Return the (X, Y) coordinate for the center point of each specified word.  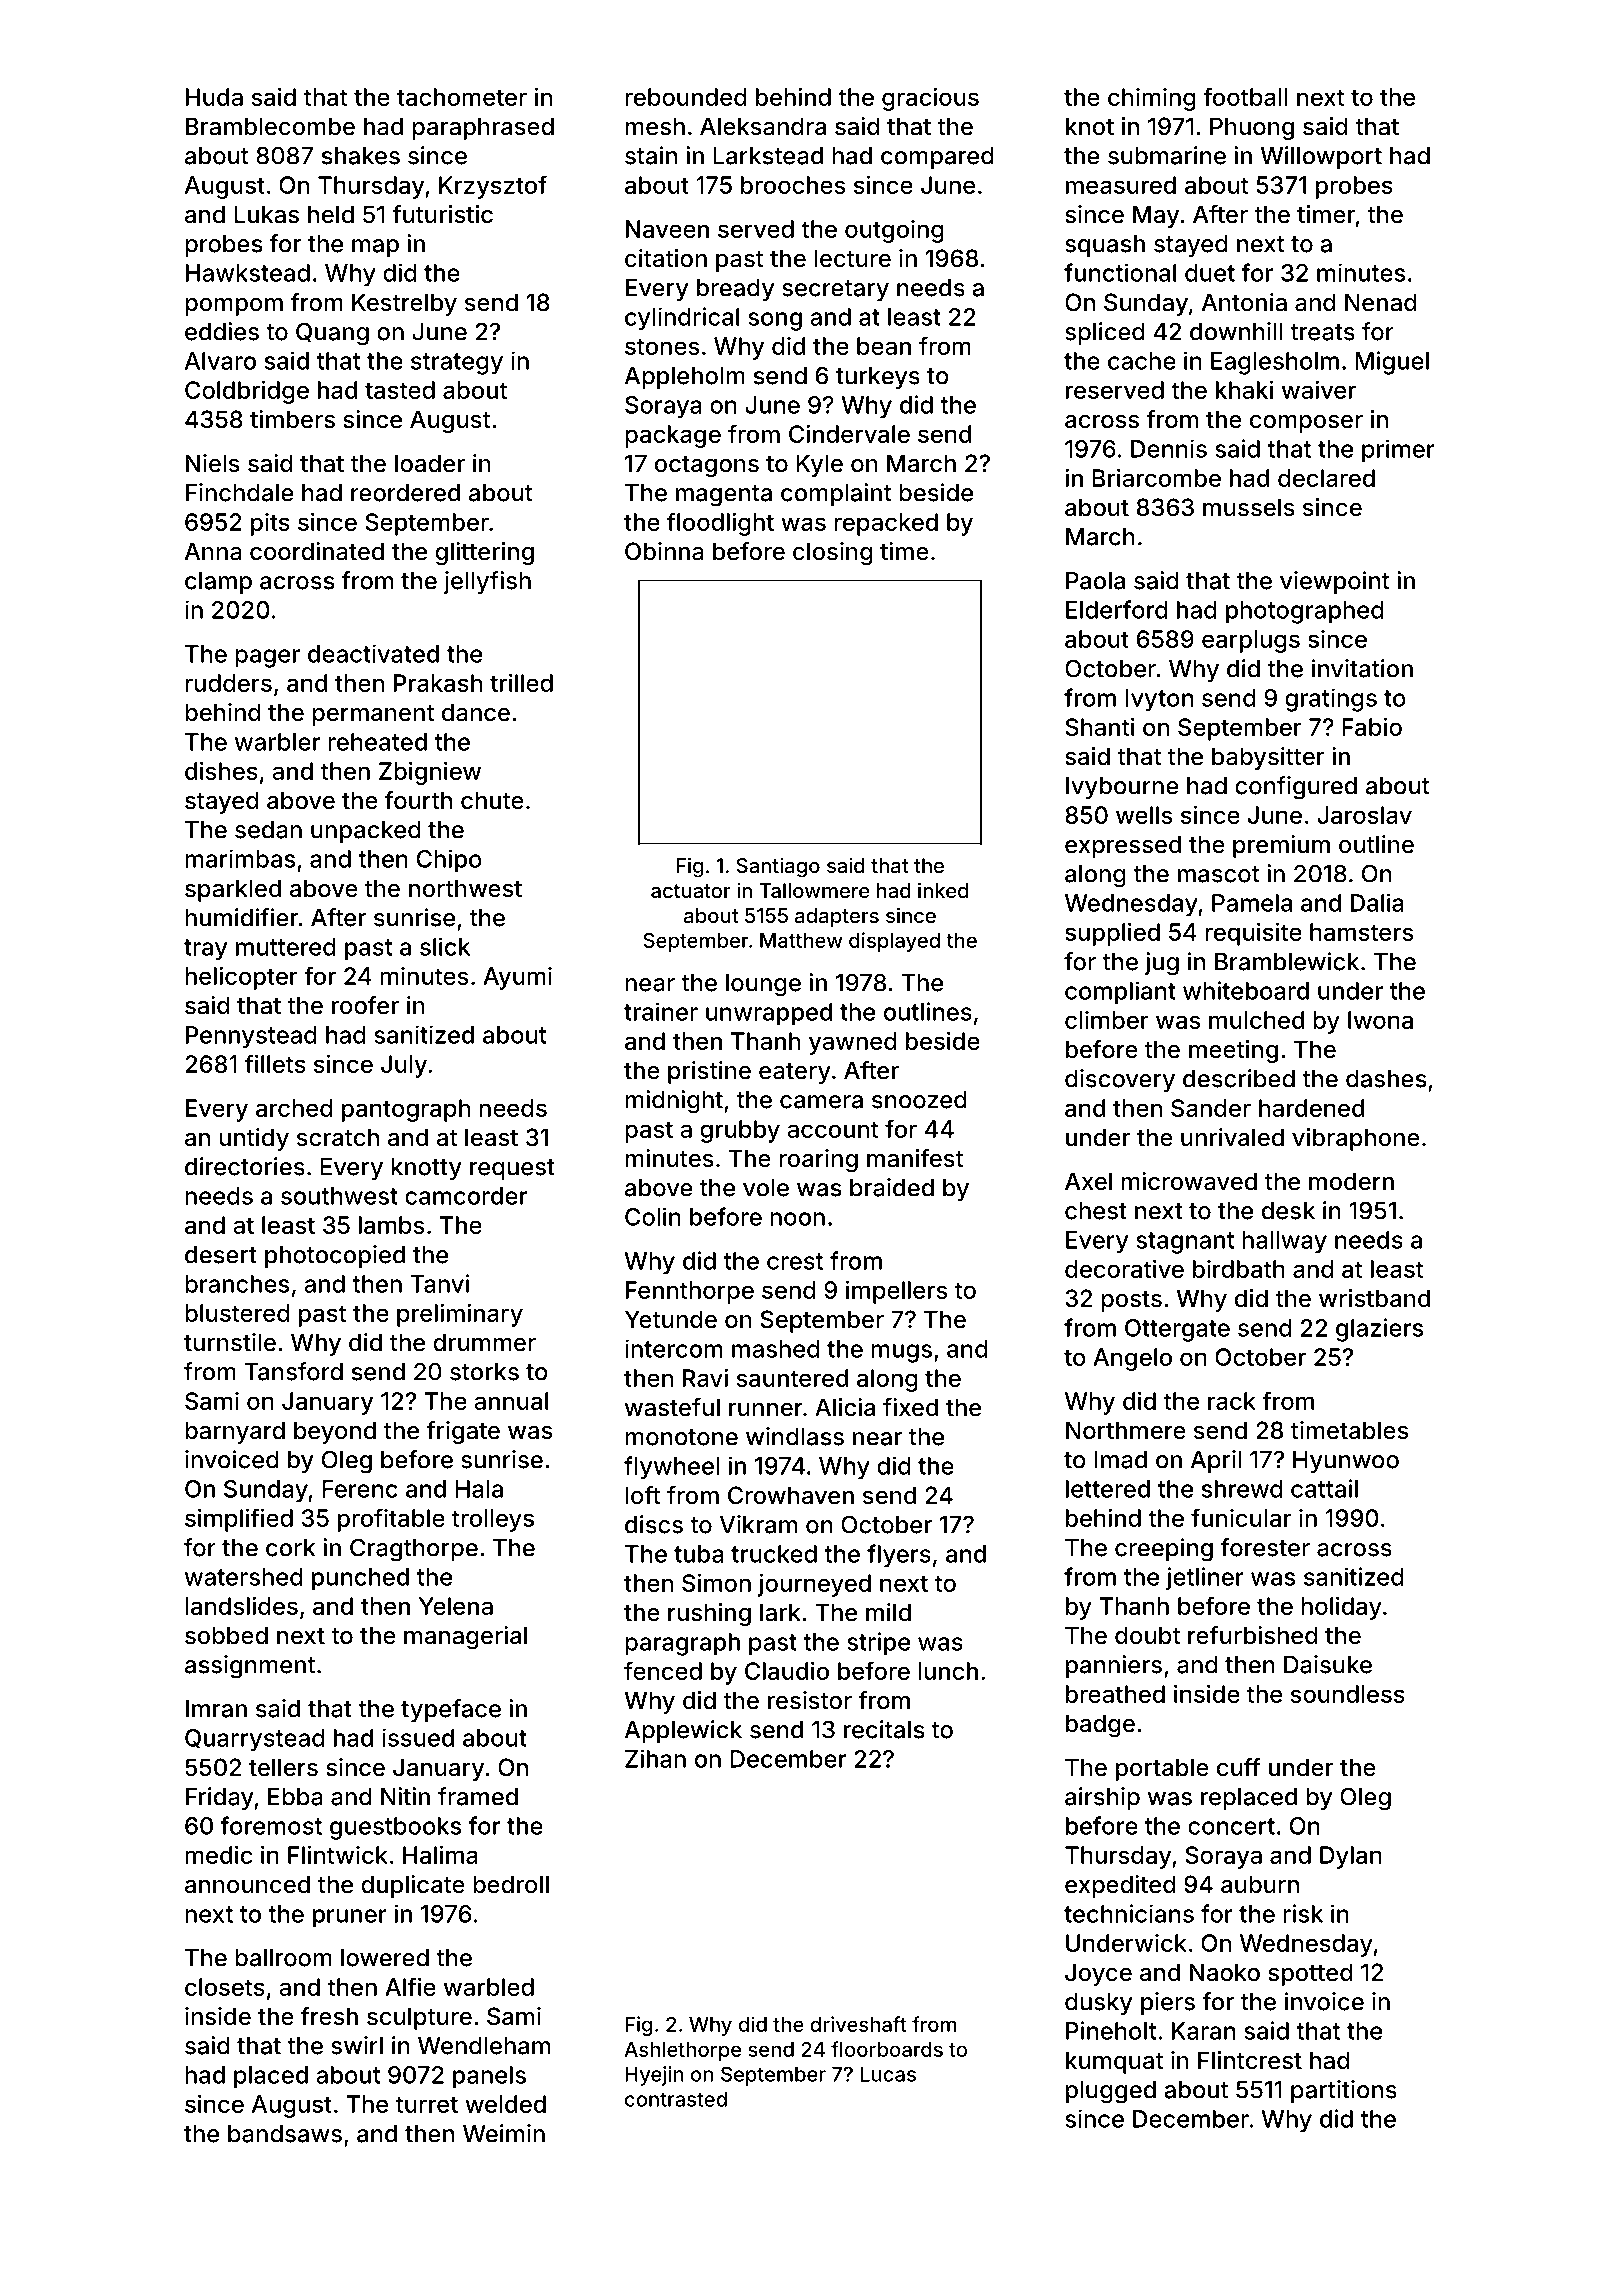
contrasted (676, 2099)
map (375, 248)
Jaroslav (1364, 815)
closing (833, 553)
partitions (1344, 2091)
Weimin (504, 2133)
